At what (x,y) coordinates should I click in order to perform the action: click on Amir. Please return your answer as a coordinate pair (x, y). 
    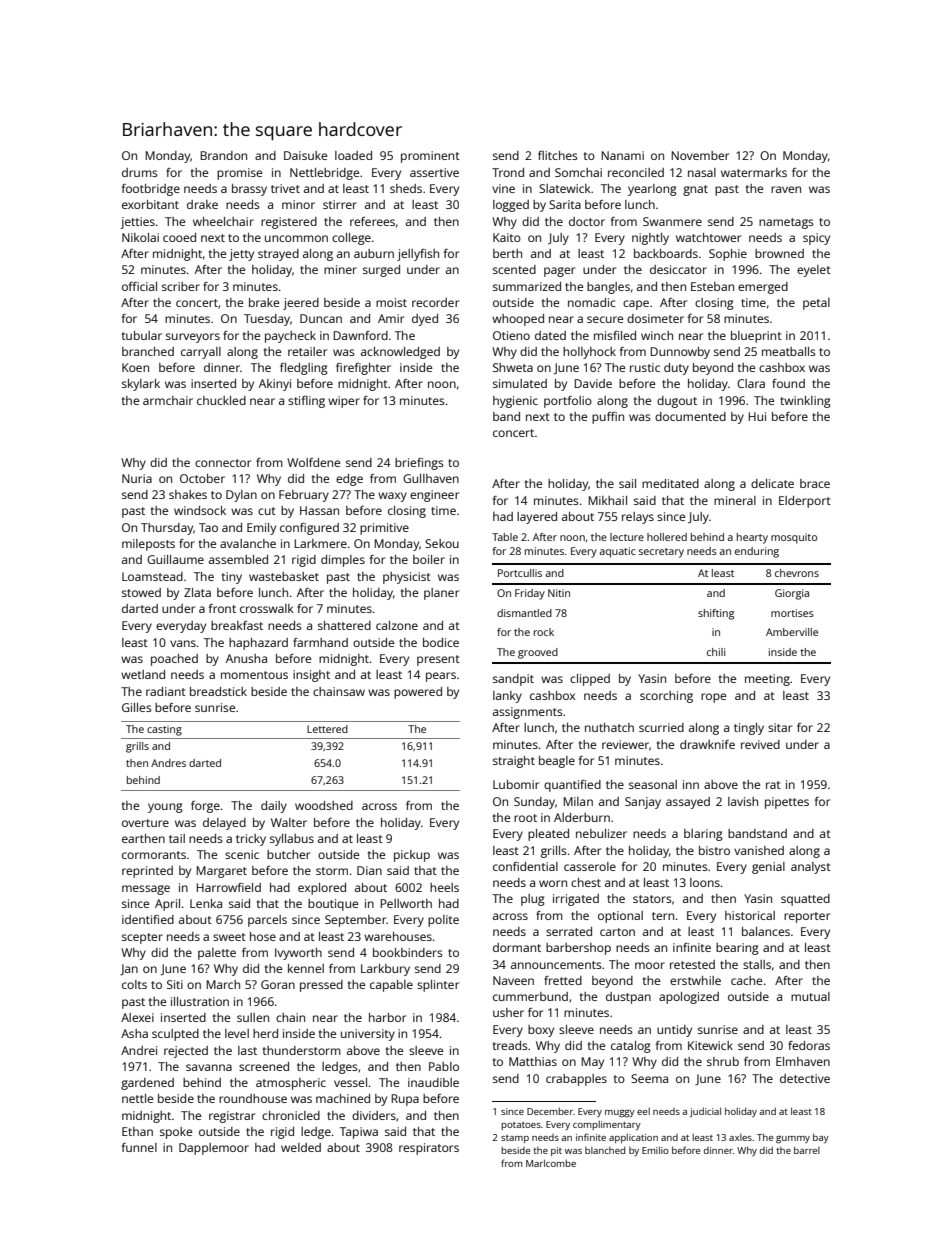
    Looking at the image, I should click on (391, 318).
